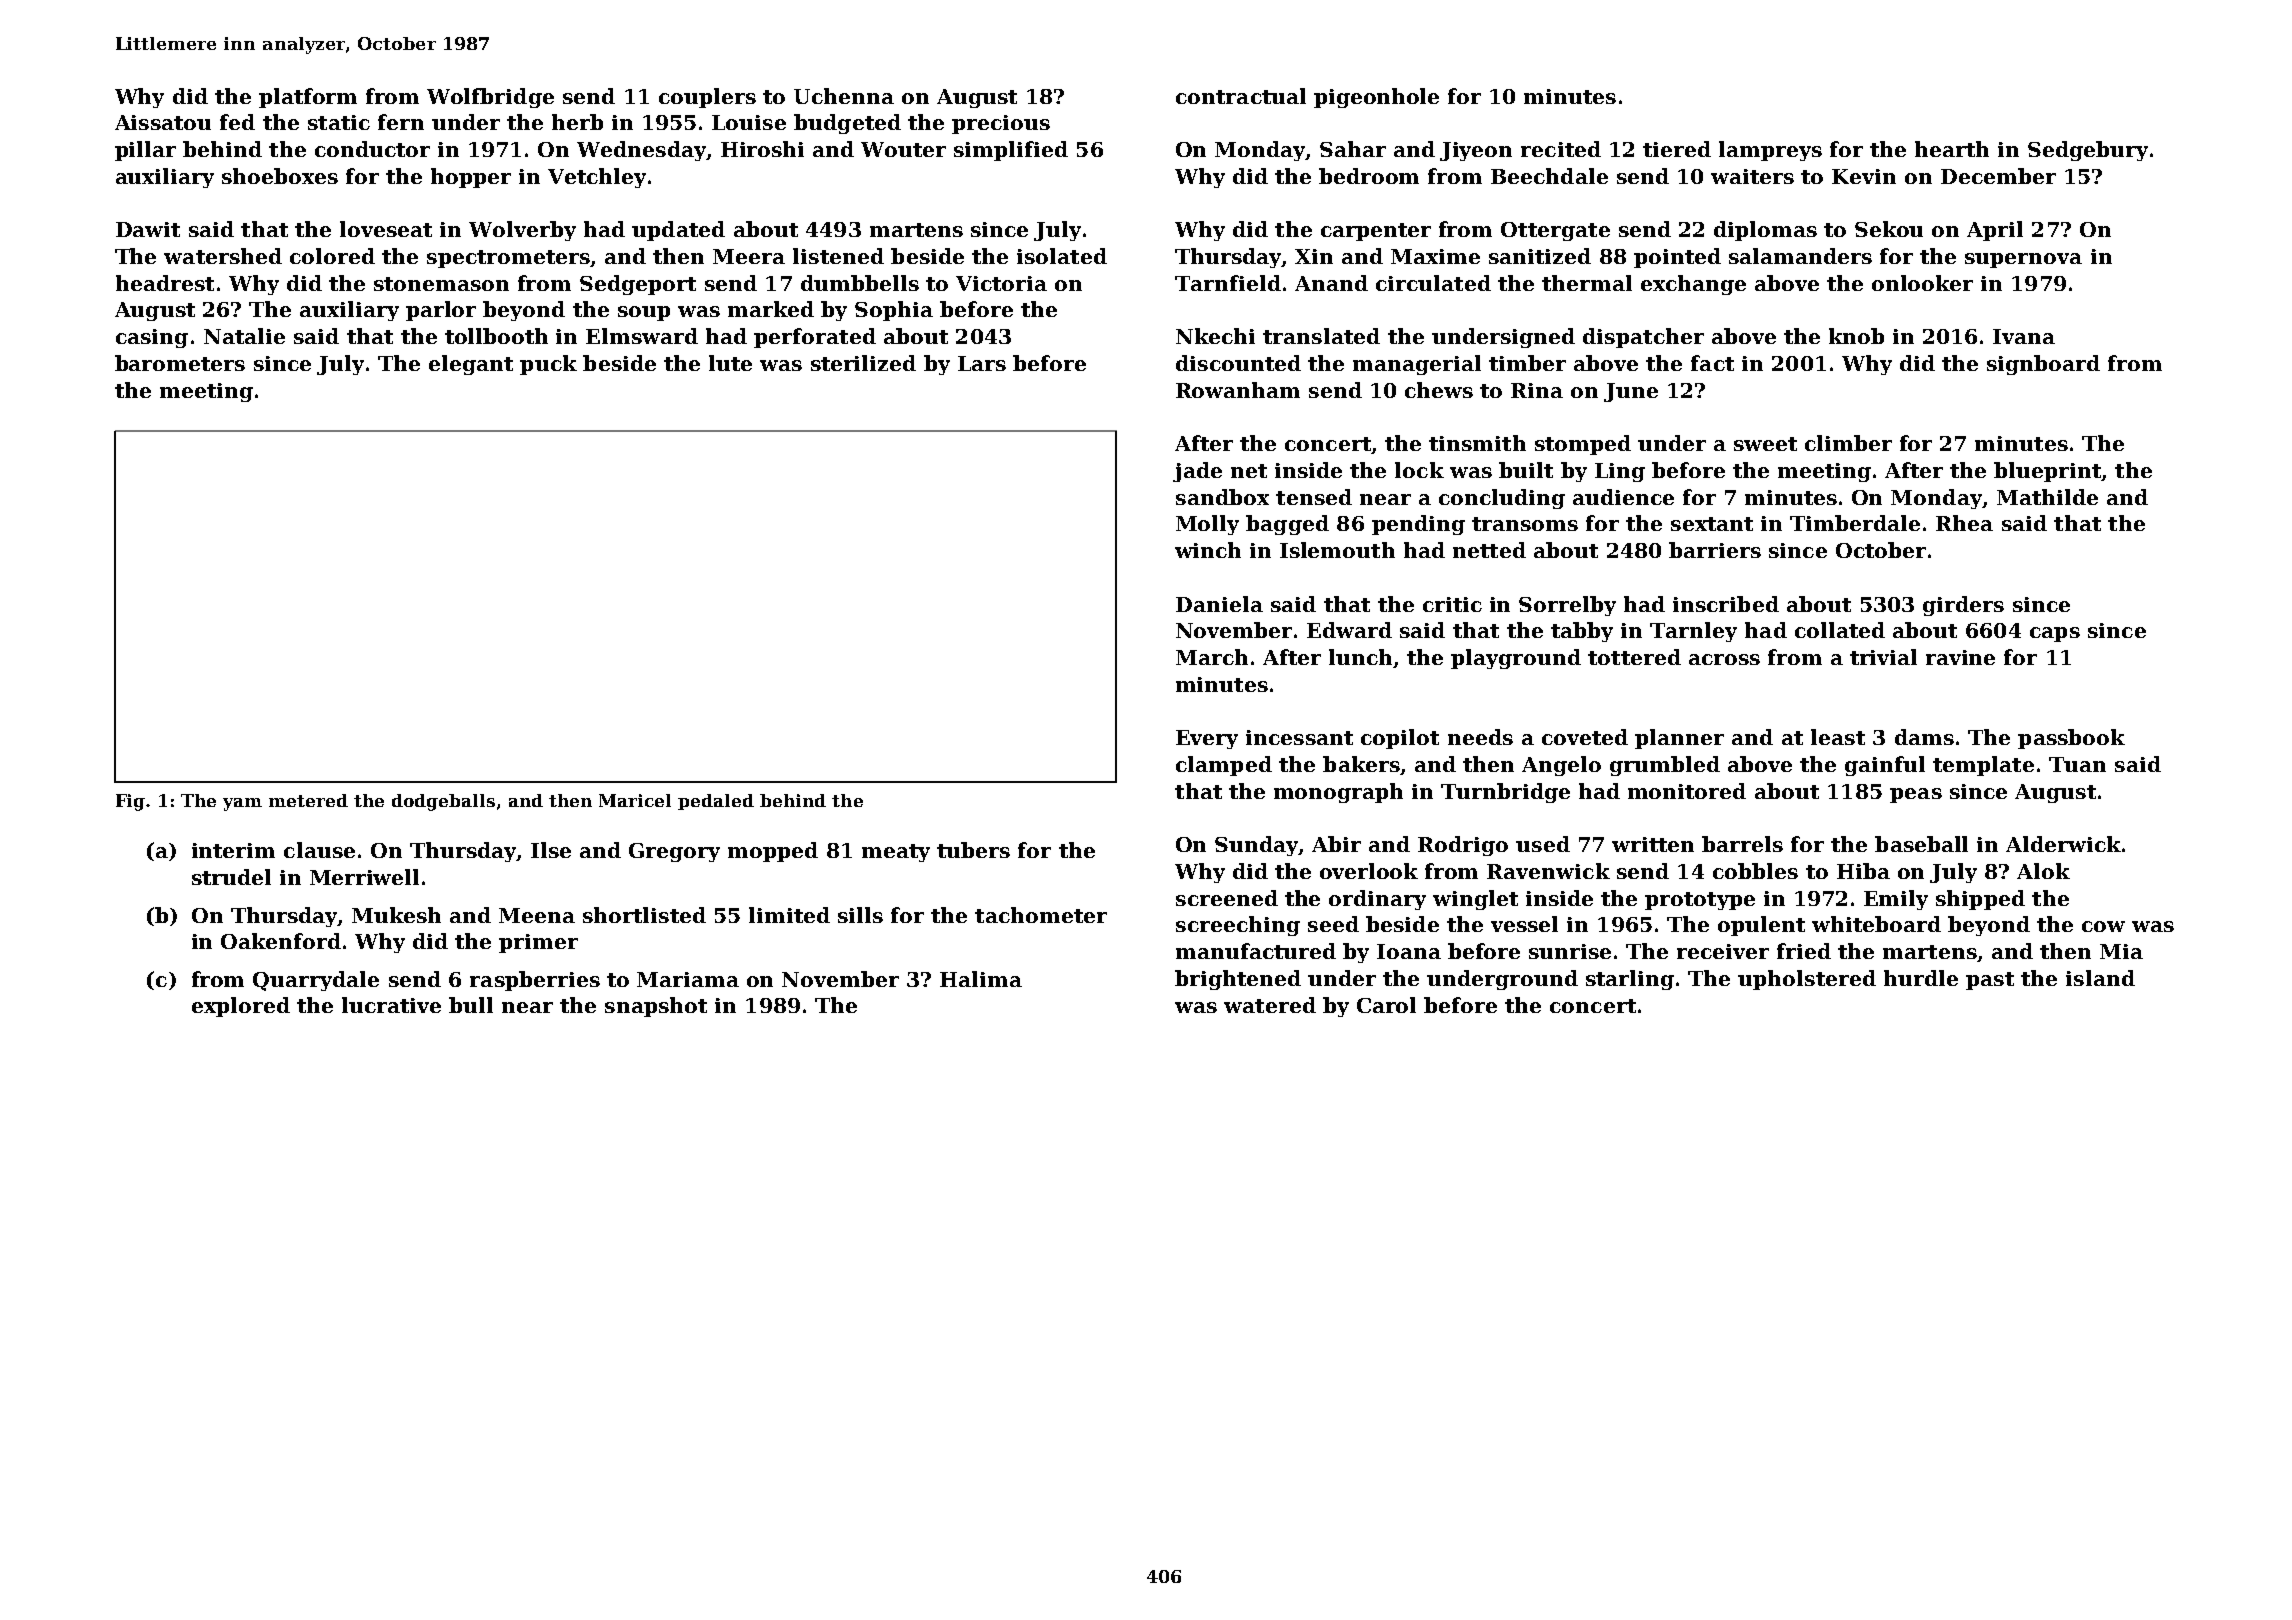  Describe the element at coordinates (1980, 900) in the document. I see `shipped` at that location.
